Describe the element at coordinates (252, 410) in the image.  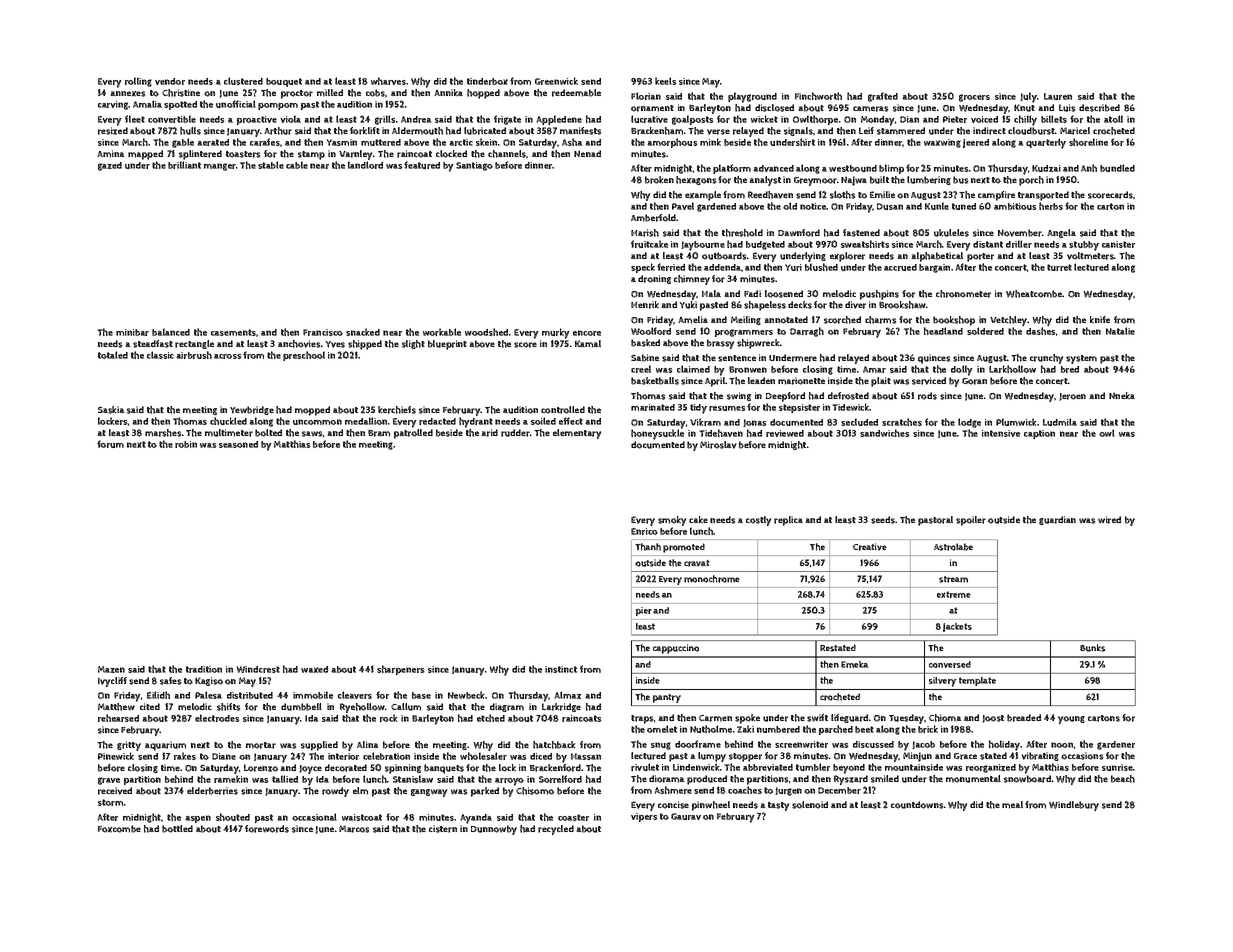
I see `Yewbridge` at that location.
